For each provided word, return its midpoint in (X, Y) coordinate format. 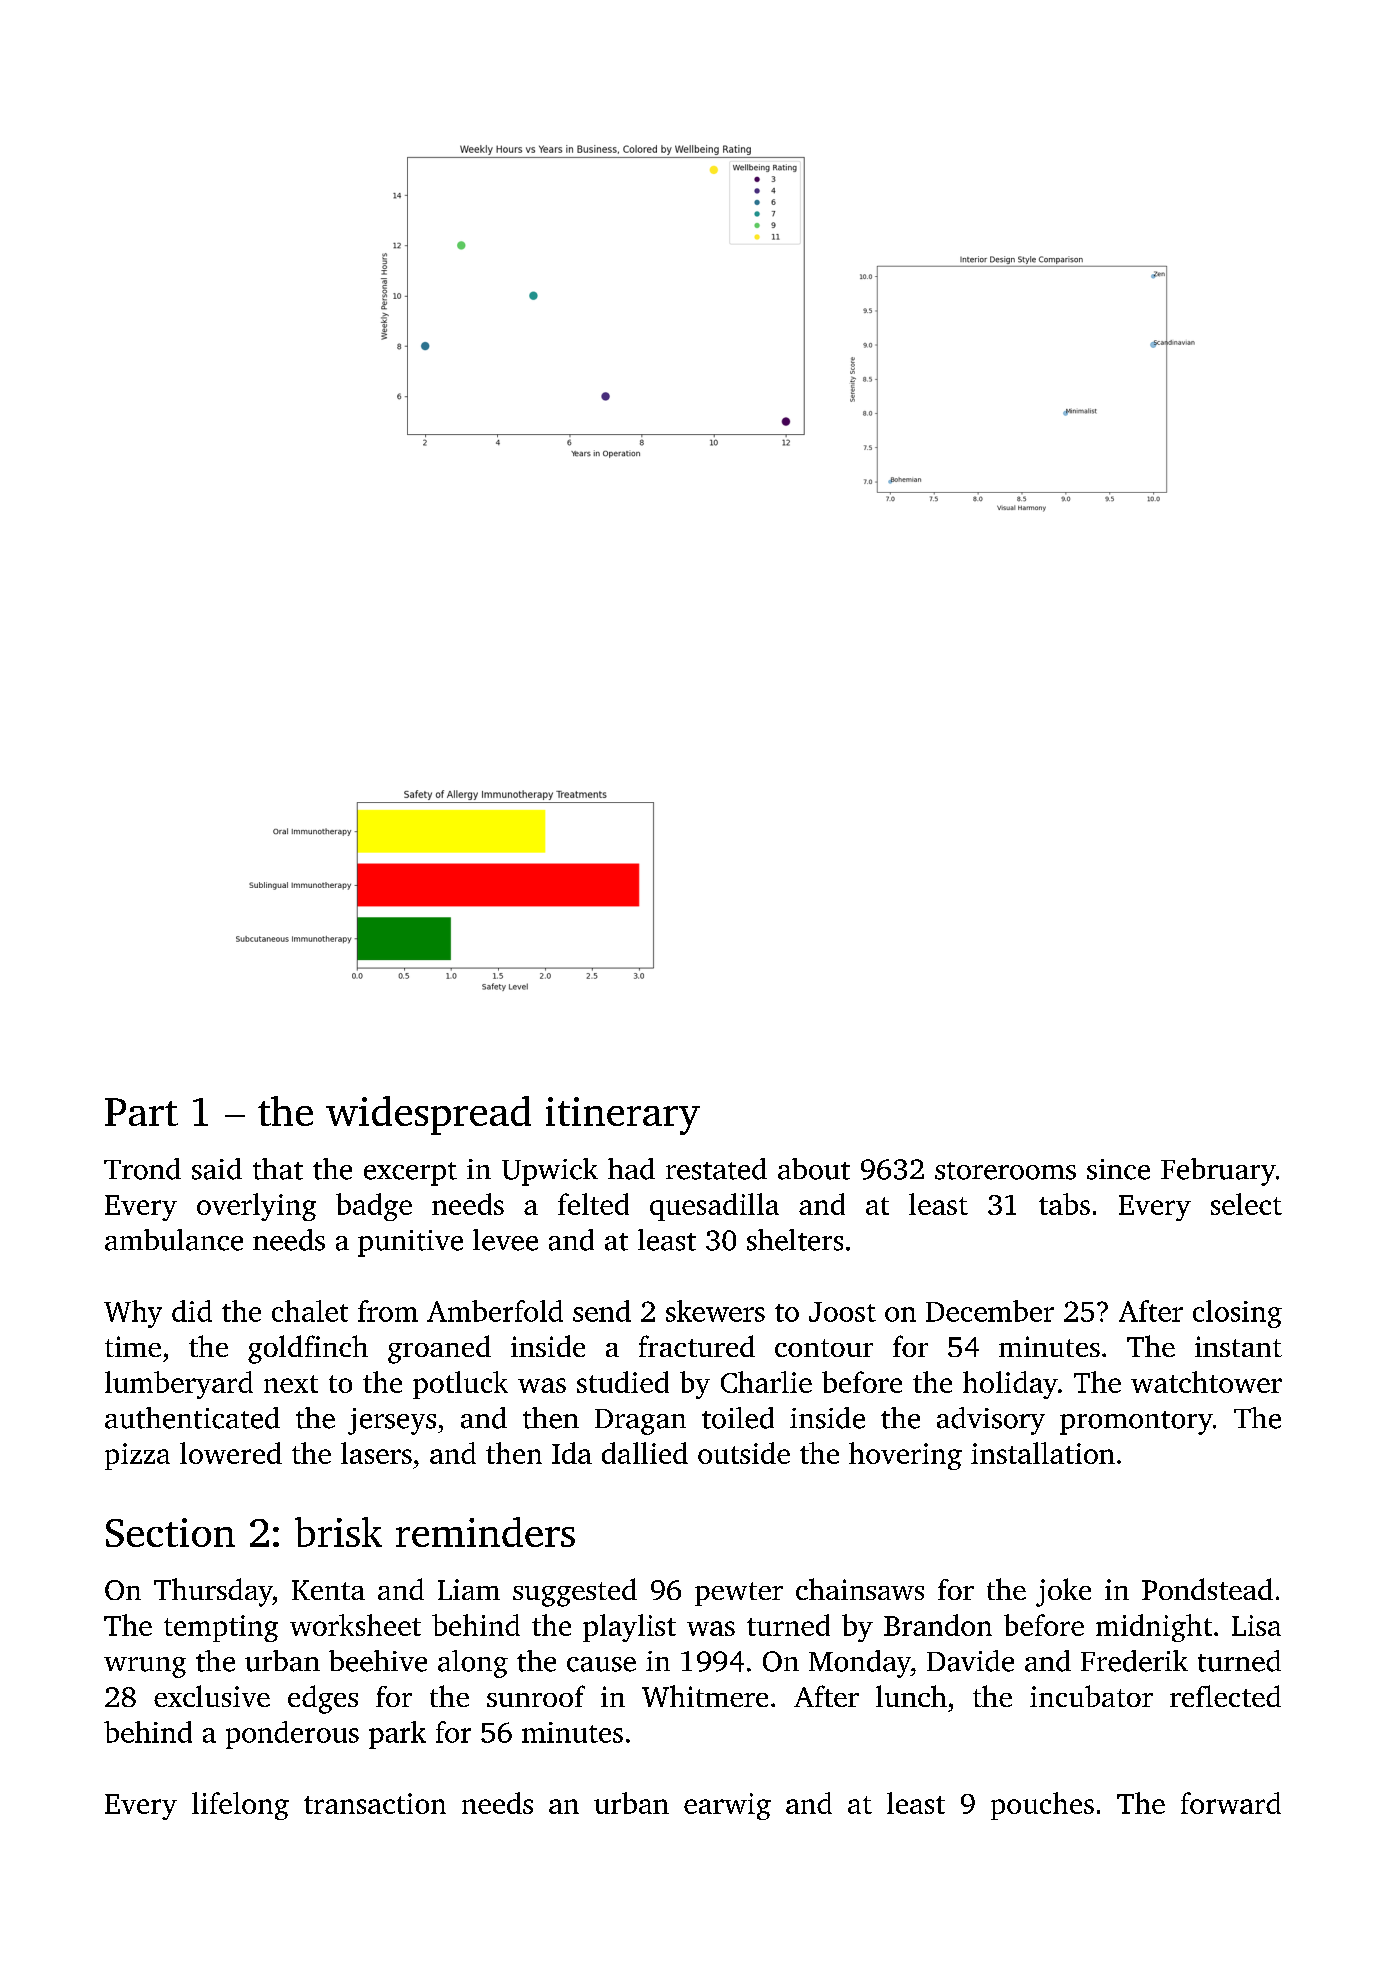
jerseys (392, 1421)
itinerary (623, 1116)
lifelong (240, 1806)
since (1118, 1169)
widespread (428, 1115)
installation (1043, 1453)
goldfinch (308, 1349)
